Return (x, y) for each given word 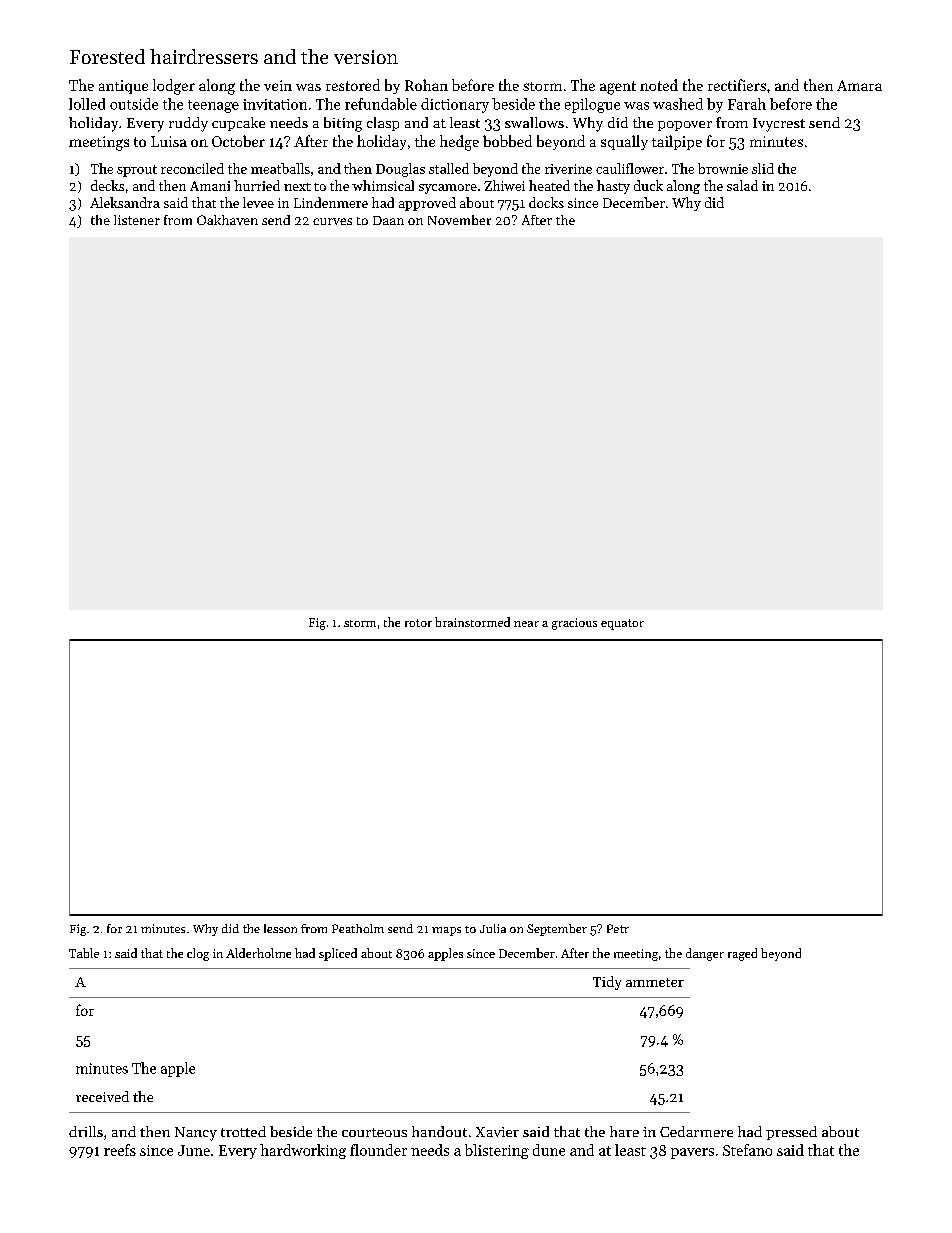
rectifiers (737, 85)
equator (622, 624)
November (459, 220)
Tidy (607, 983)
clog (198, 954)
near (526, 624)
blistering (497, 1151)
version (366, 57)
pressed (791, 1133)
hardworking (303, 1151)
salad (742, 185)
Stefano (747, 1150)
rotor (418, 623)
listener (137, 220)
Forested (107, 56)
